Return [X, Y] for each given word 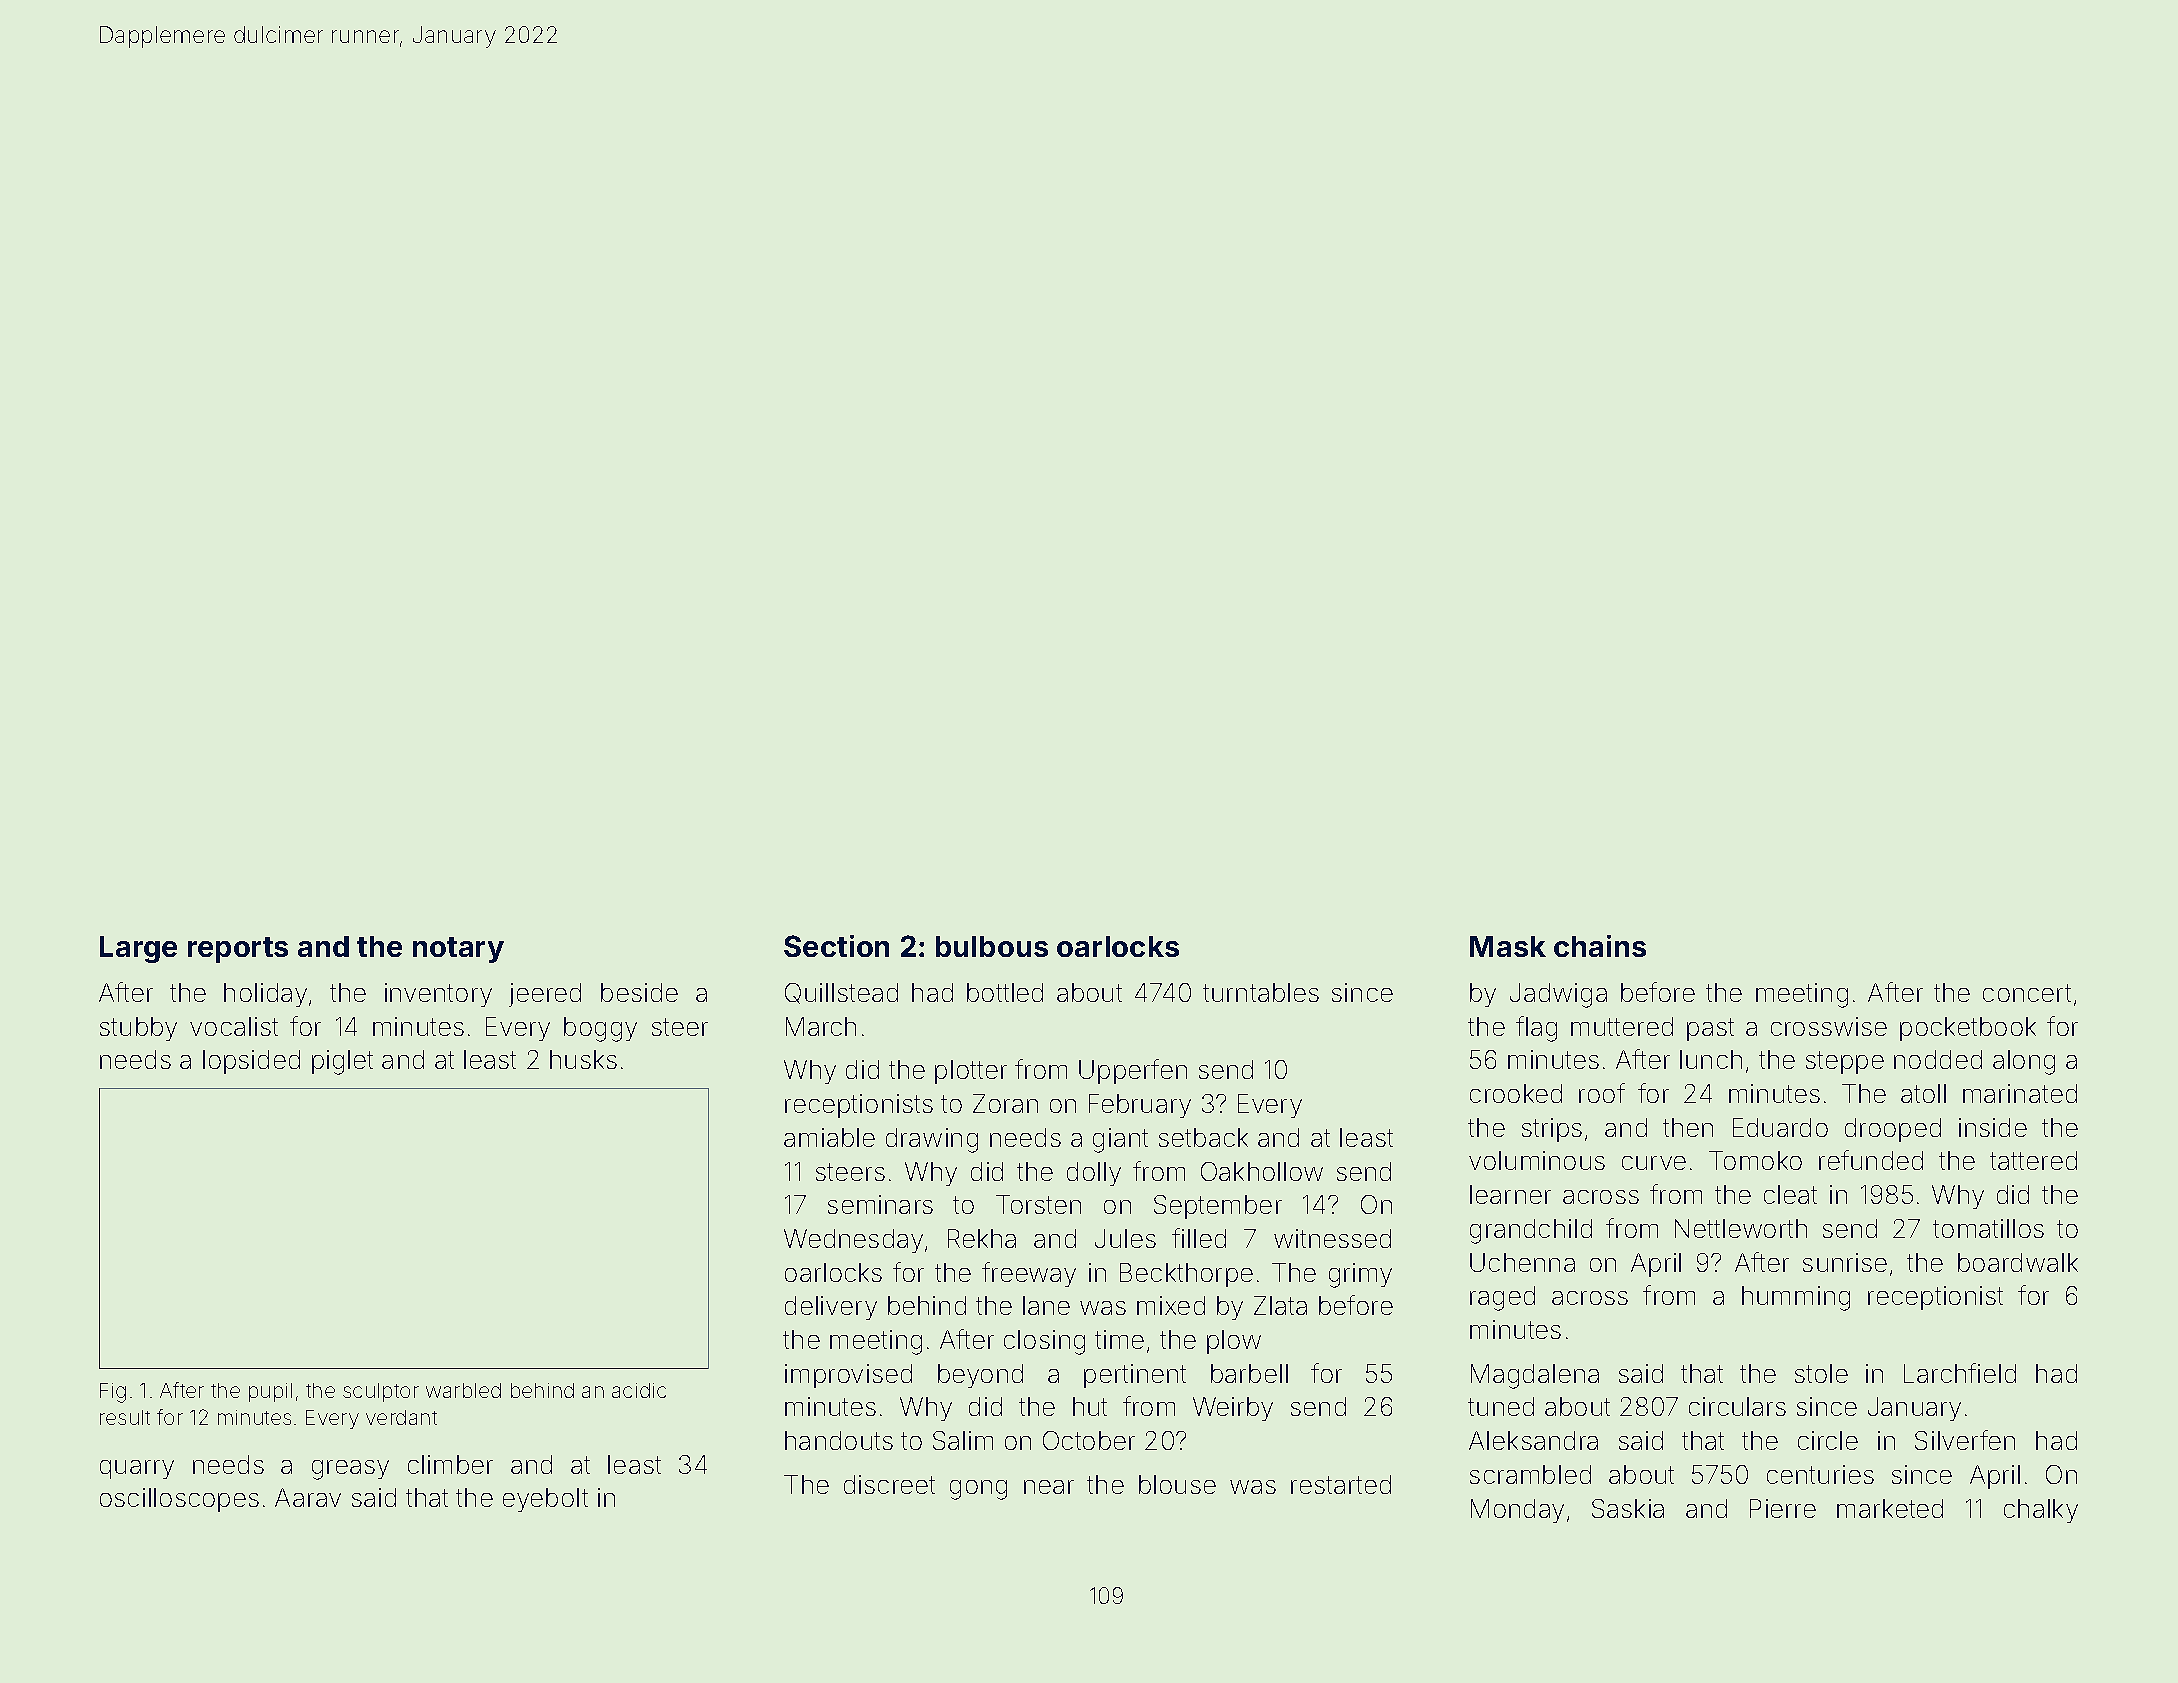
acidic [639, 1390]
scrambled [1530, 1474]
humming [1796, 1298]
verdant [401, 1417]
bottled [1005, 992]
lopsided [251, 1062]
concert [2027, 993]
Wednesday [853, 1241]
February [1140, 1106]
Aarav [308, 1497]
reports [238, 950]
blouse [1177, 1484]
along [2024, 1062]
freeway [1029, 1274]
